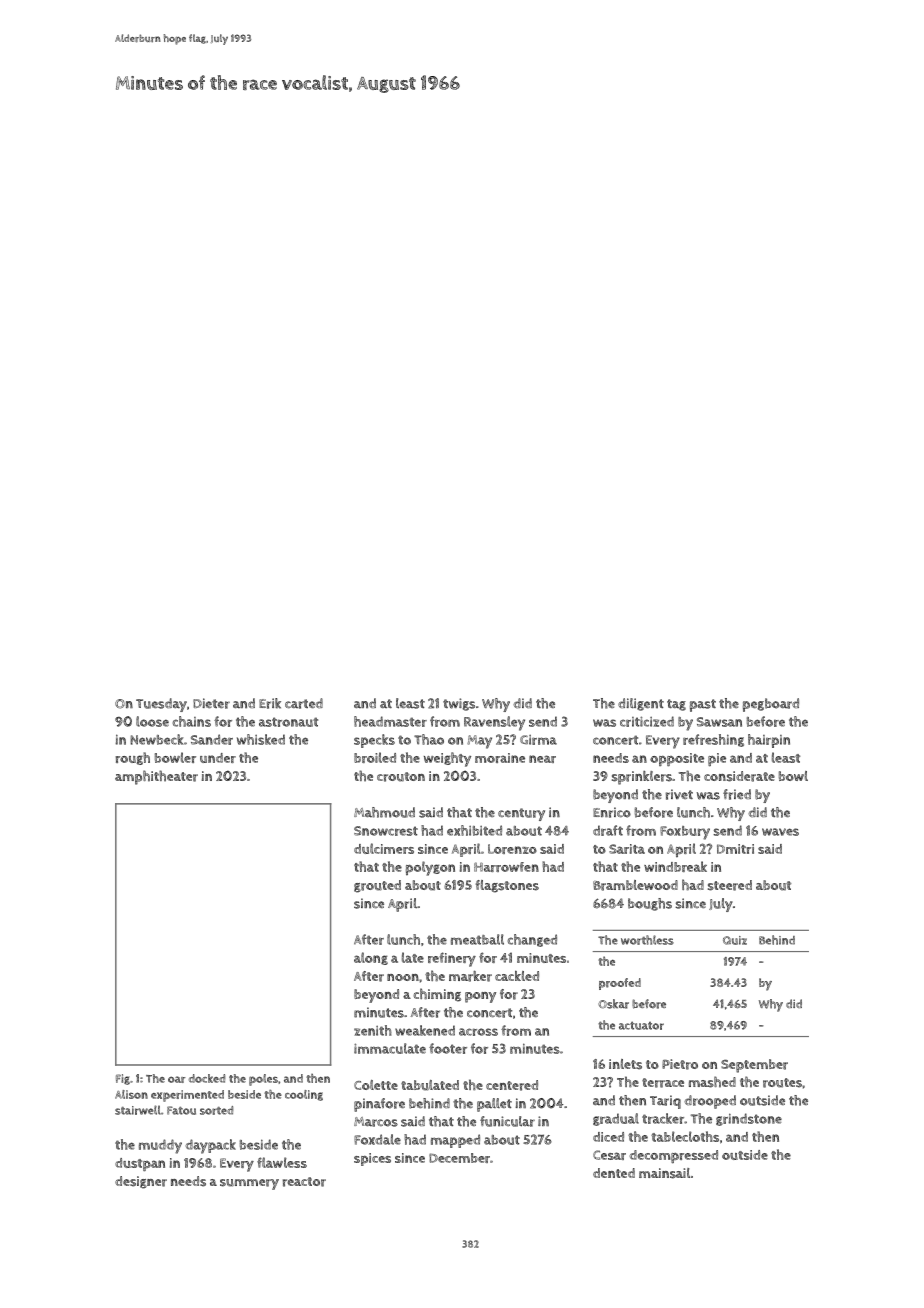 The height and width of the screenshot is (1308, 924). What do you see at coordinates (181, 1110) in the screenshot?
I see `Fatou` at bounding box center [181, 1110].
